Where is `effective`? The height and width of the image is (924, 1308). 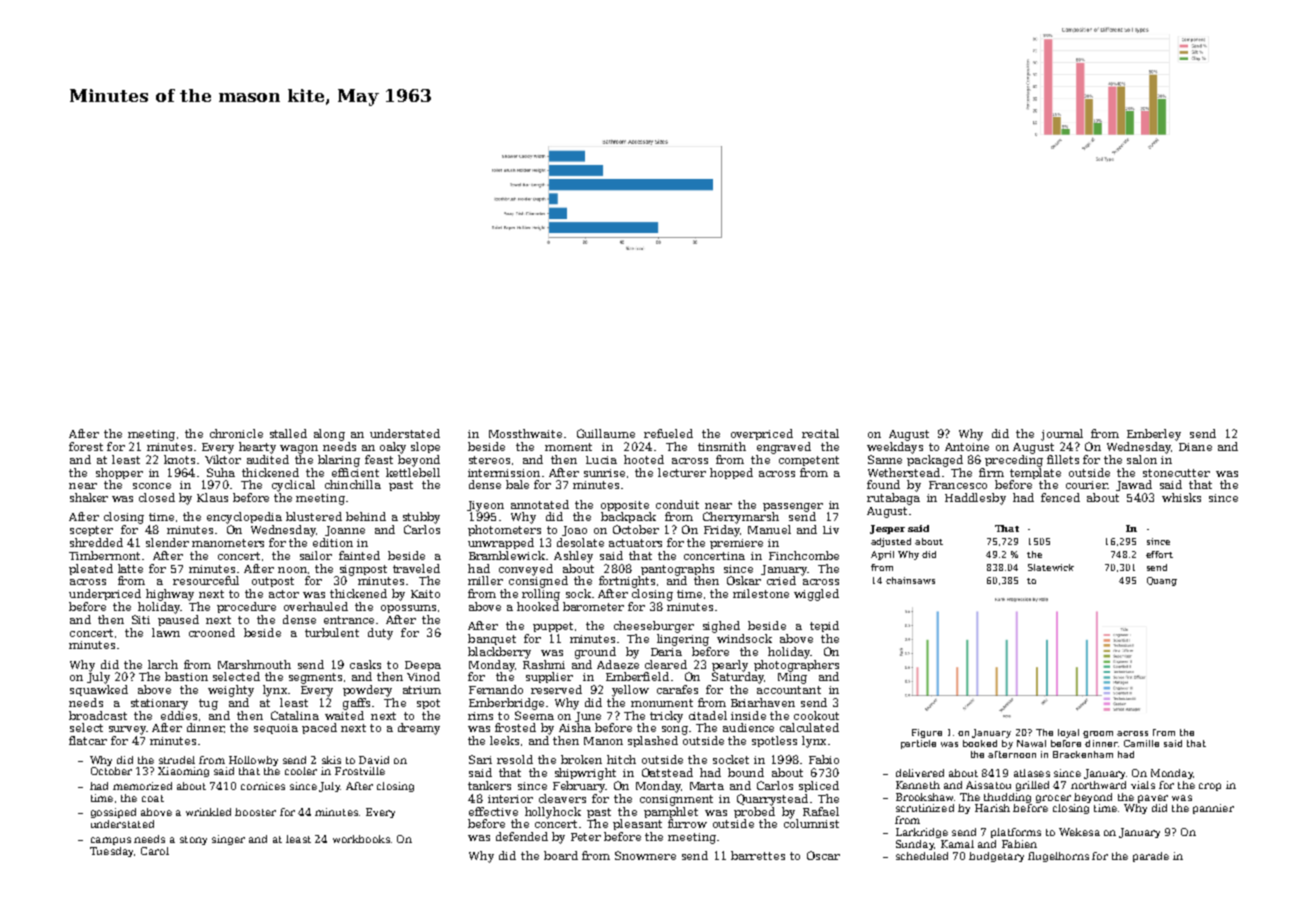 effective is located at coordinates (493, 811).
